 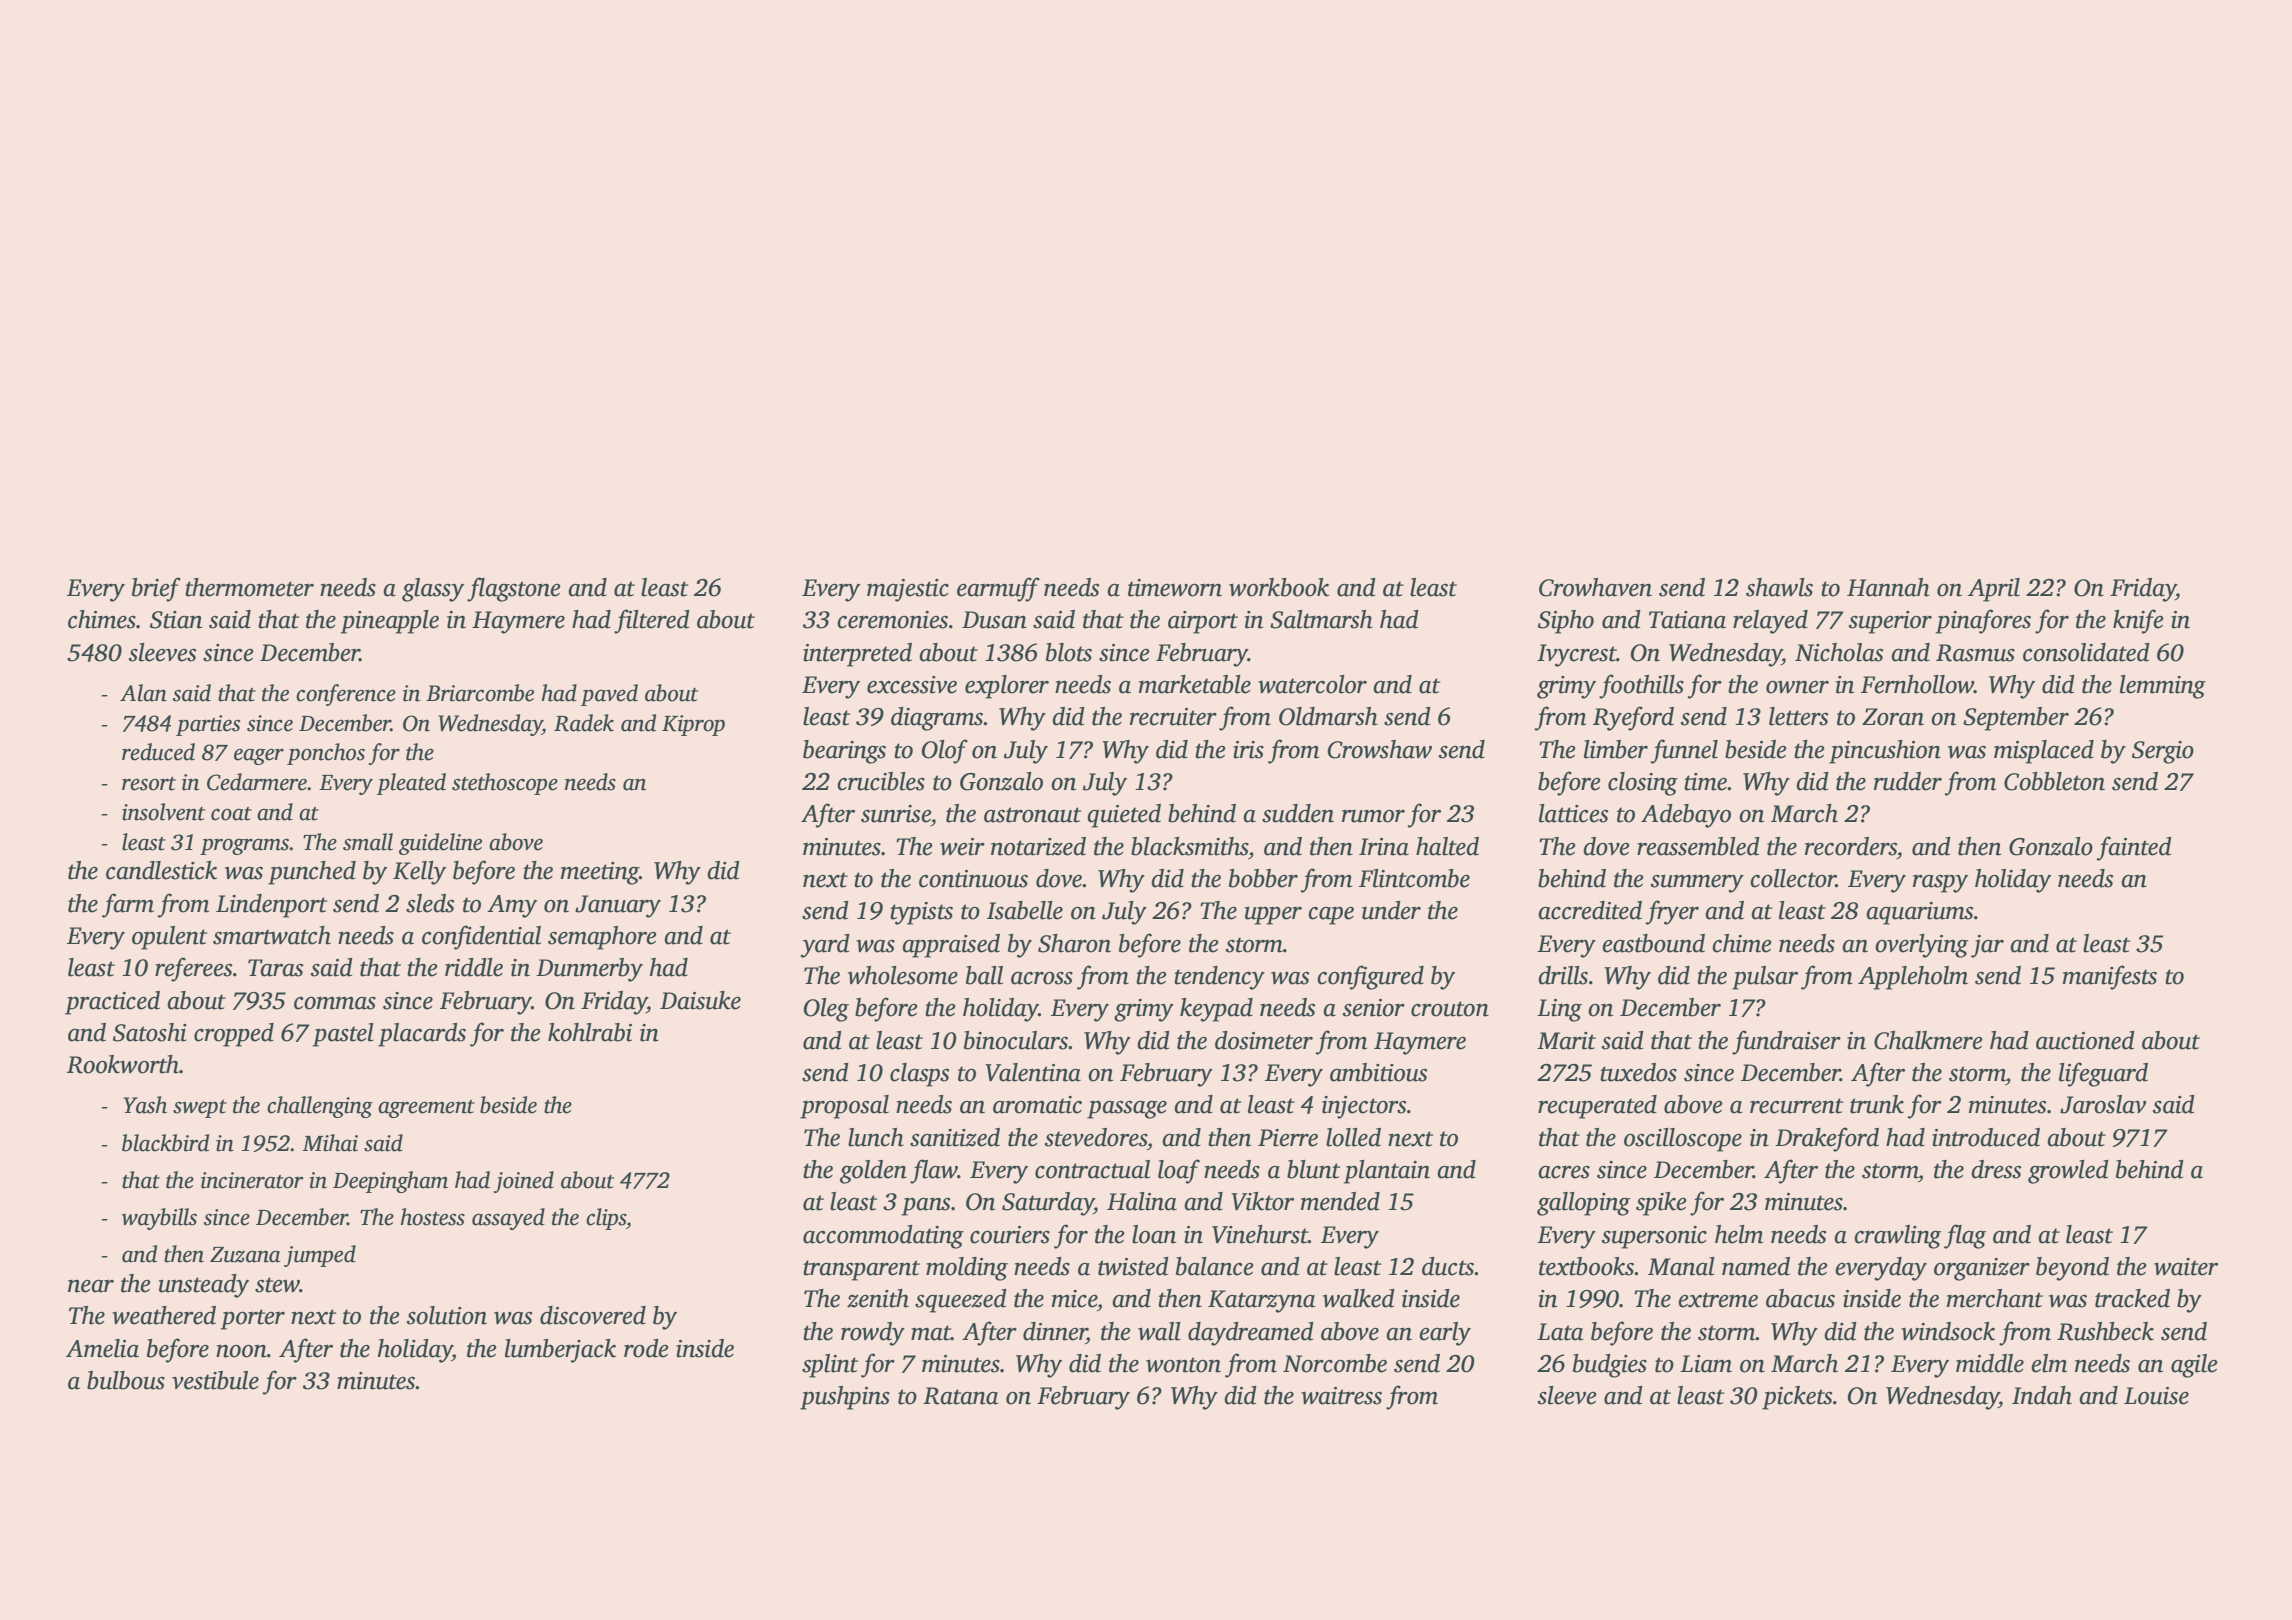 I want to click on recuperated, so click(x=1597, y=1107).
